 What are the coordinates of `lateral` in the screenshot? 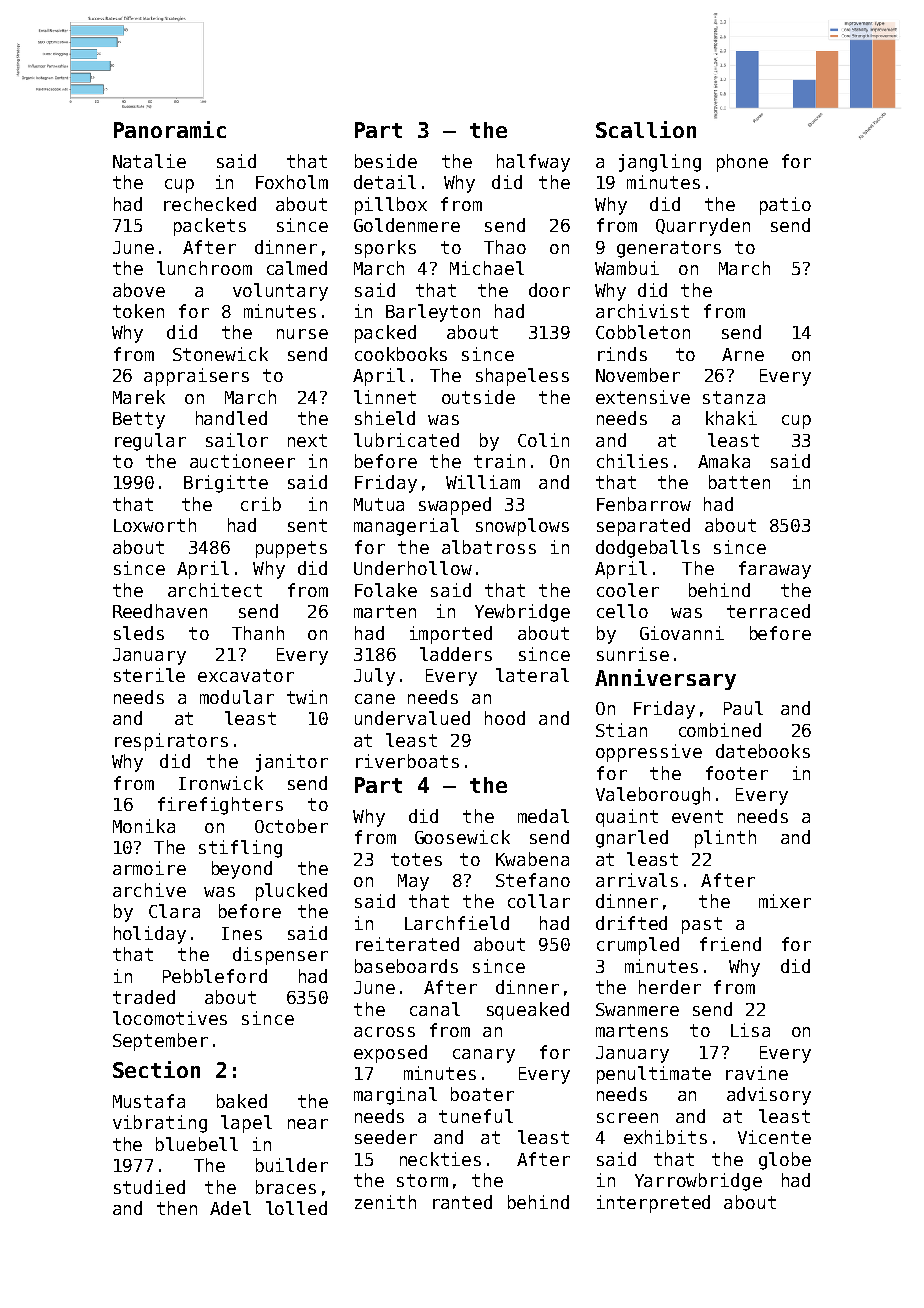 It's located at (532, 675).
